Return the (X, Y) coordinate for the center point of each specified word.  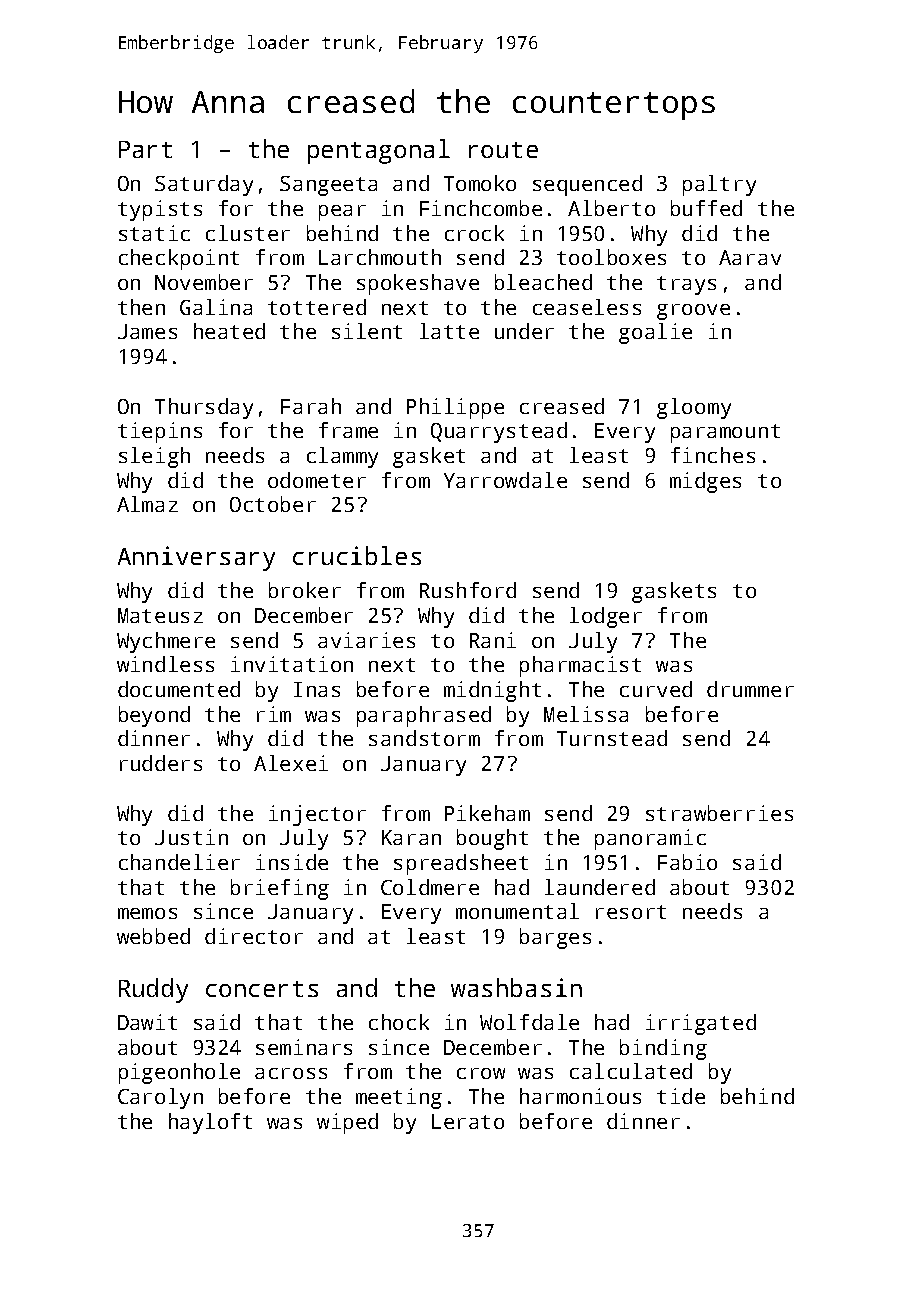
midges (705, 482)
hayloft (210, 1123)
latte (449, 331)
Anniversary (196, 558)
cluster (248, 233)
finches (713, 455)
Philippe (455, 408)
